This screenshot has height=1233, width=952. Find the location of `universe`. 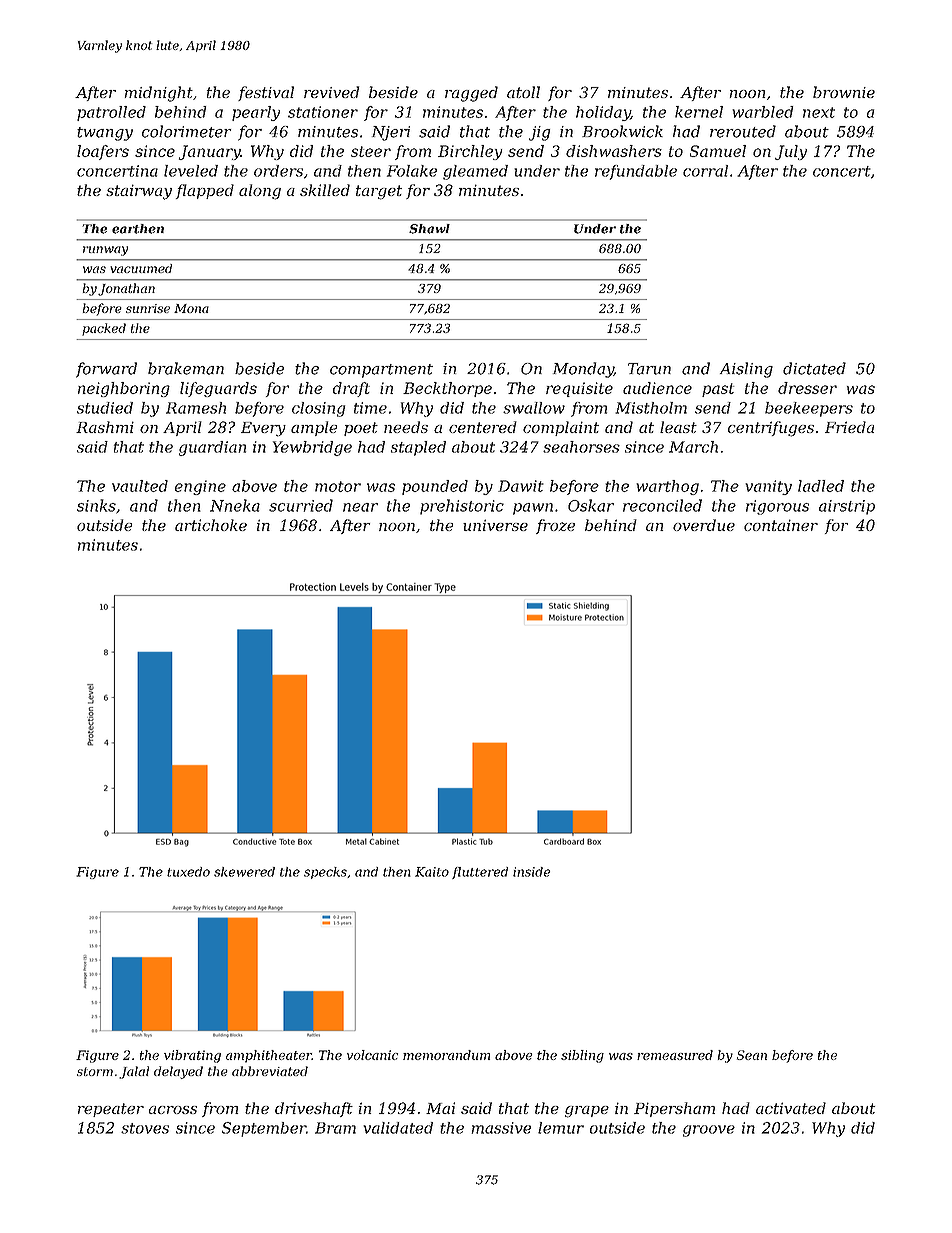

universe is located at coordinates (495, 525).
